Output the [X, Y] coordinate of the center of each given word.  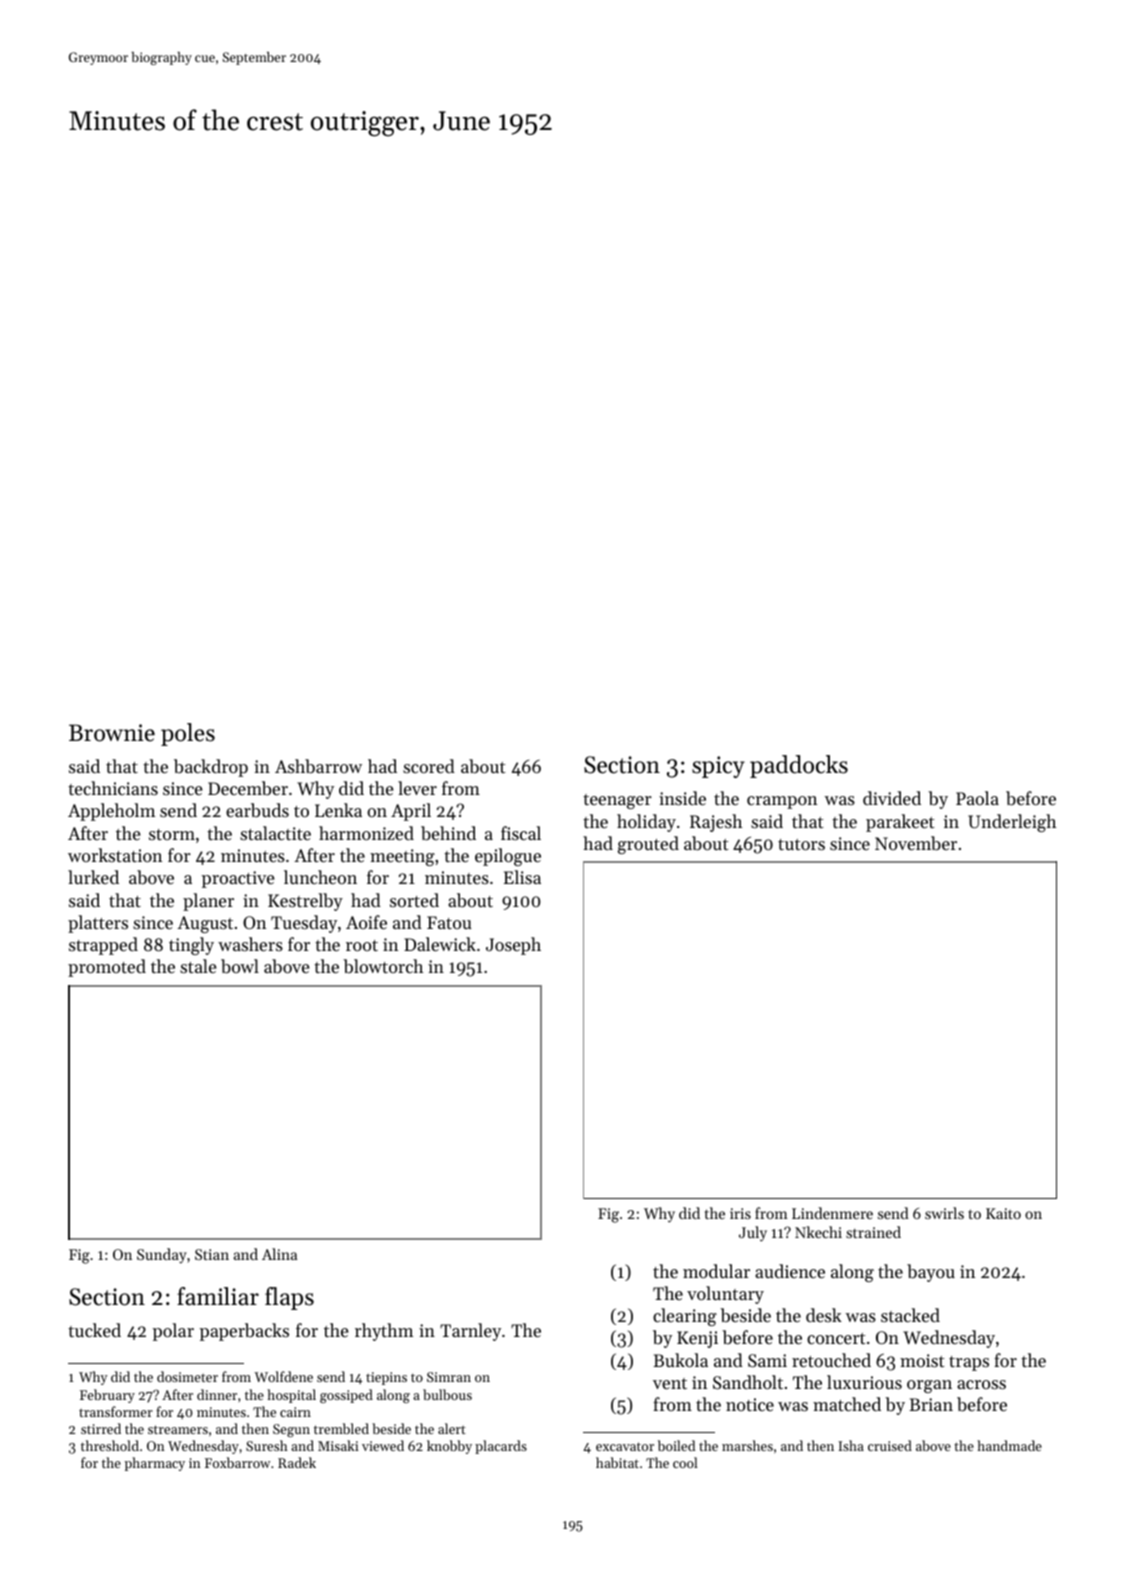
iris [740, 1213]
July [753, 1234]
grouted [648, 845]
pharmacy [155, 1464]
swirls [944, 1213]
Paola [977, 798]
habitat [617, 1462]
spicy [718, 767]
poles [188, 734]
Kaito [1003, 1213]
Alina [279, 1254]
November [916, 843]
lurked [93, 877]
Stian [212, 1254]
